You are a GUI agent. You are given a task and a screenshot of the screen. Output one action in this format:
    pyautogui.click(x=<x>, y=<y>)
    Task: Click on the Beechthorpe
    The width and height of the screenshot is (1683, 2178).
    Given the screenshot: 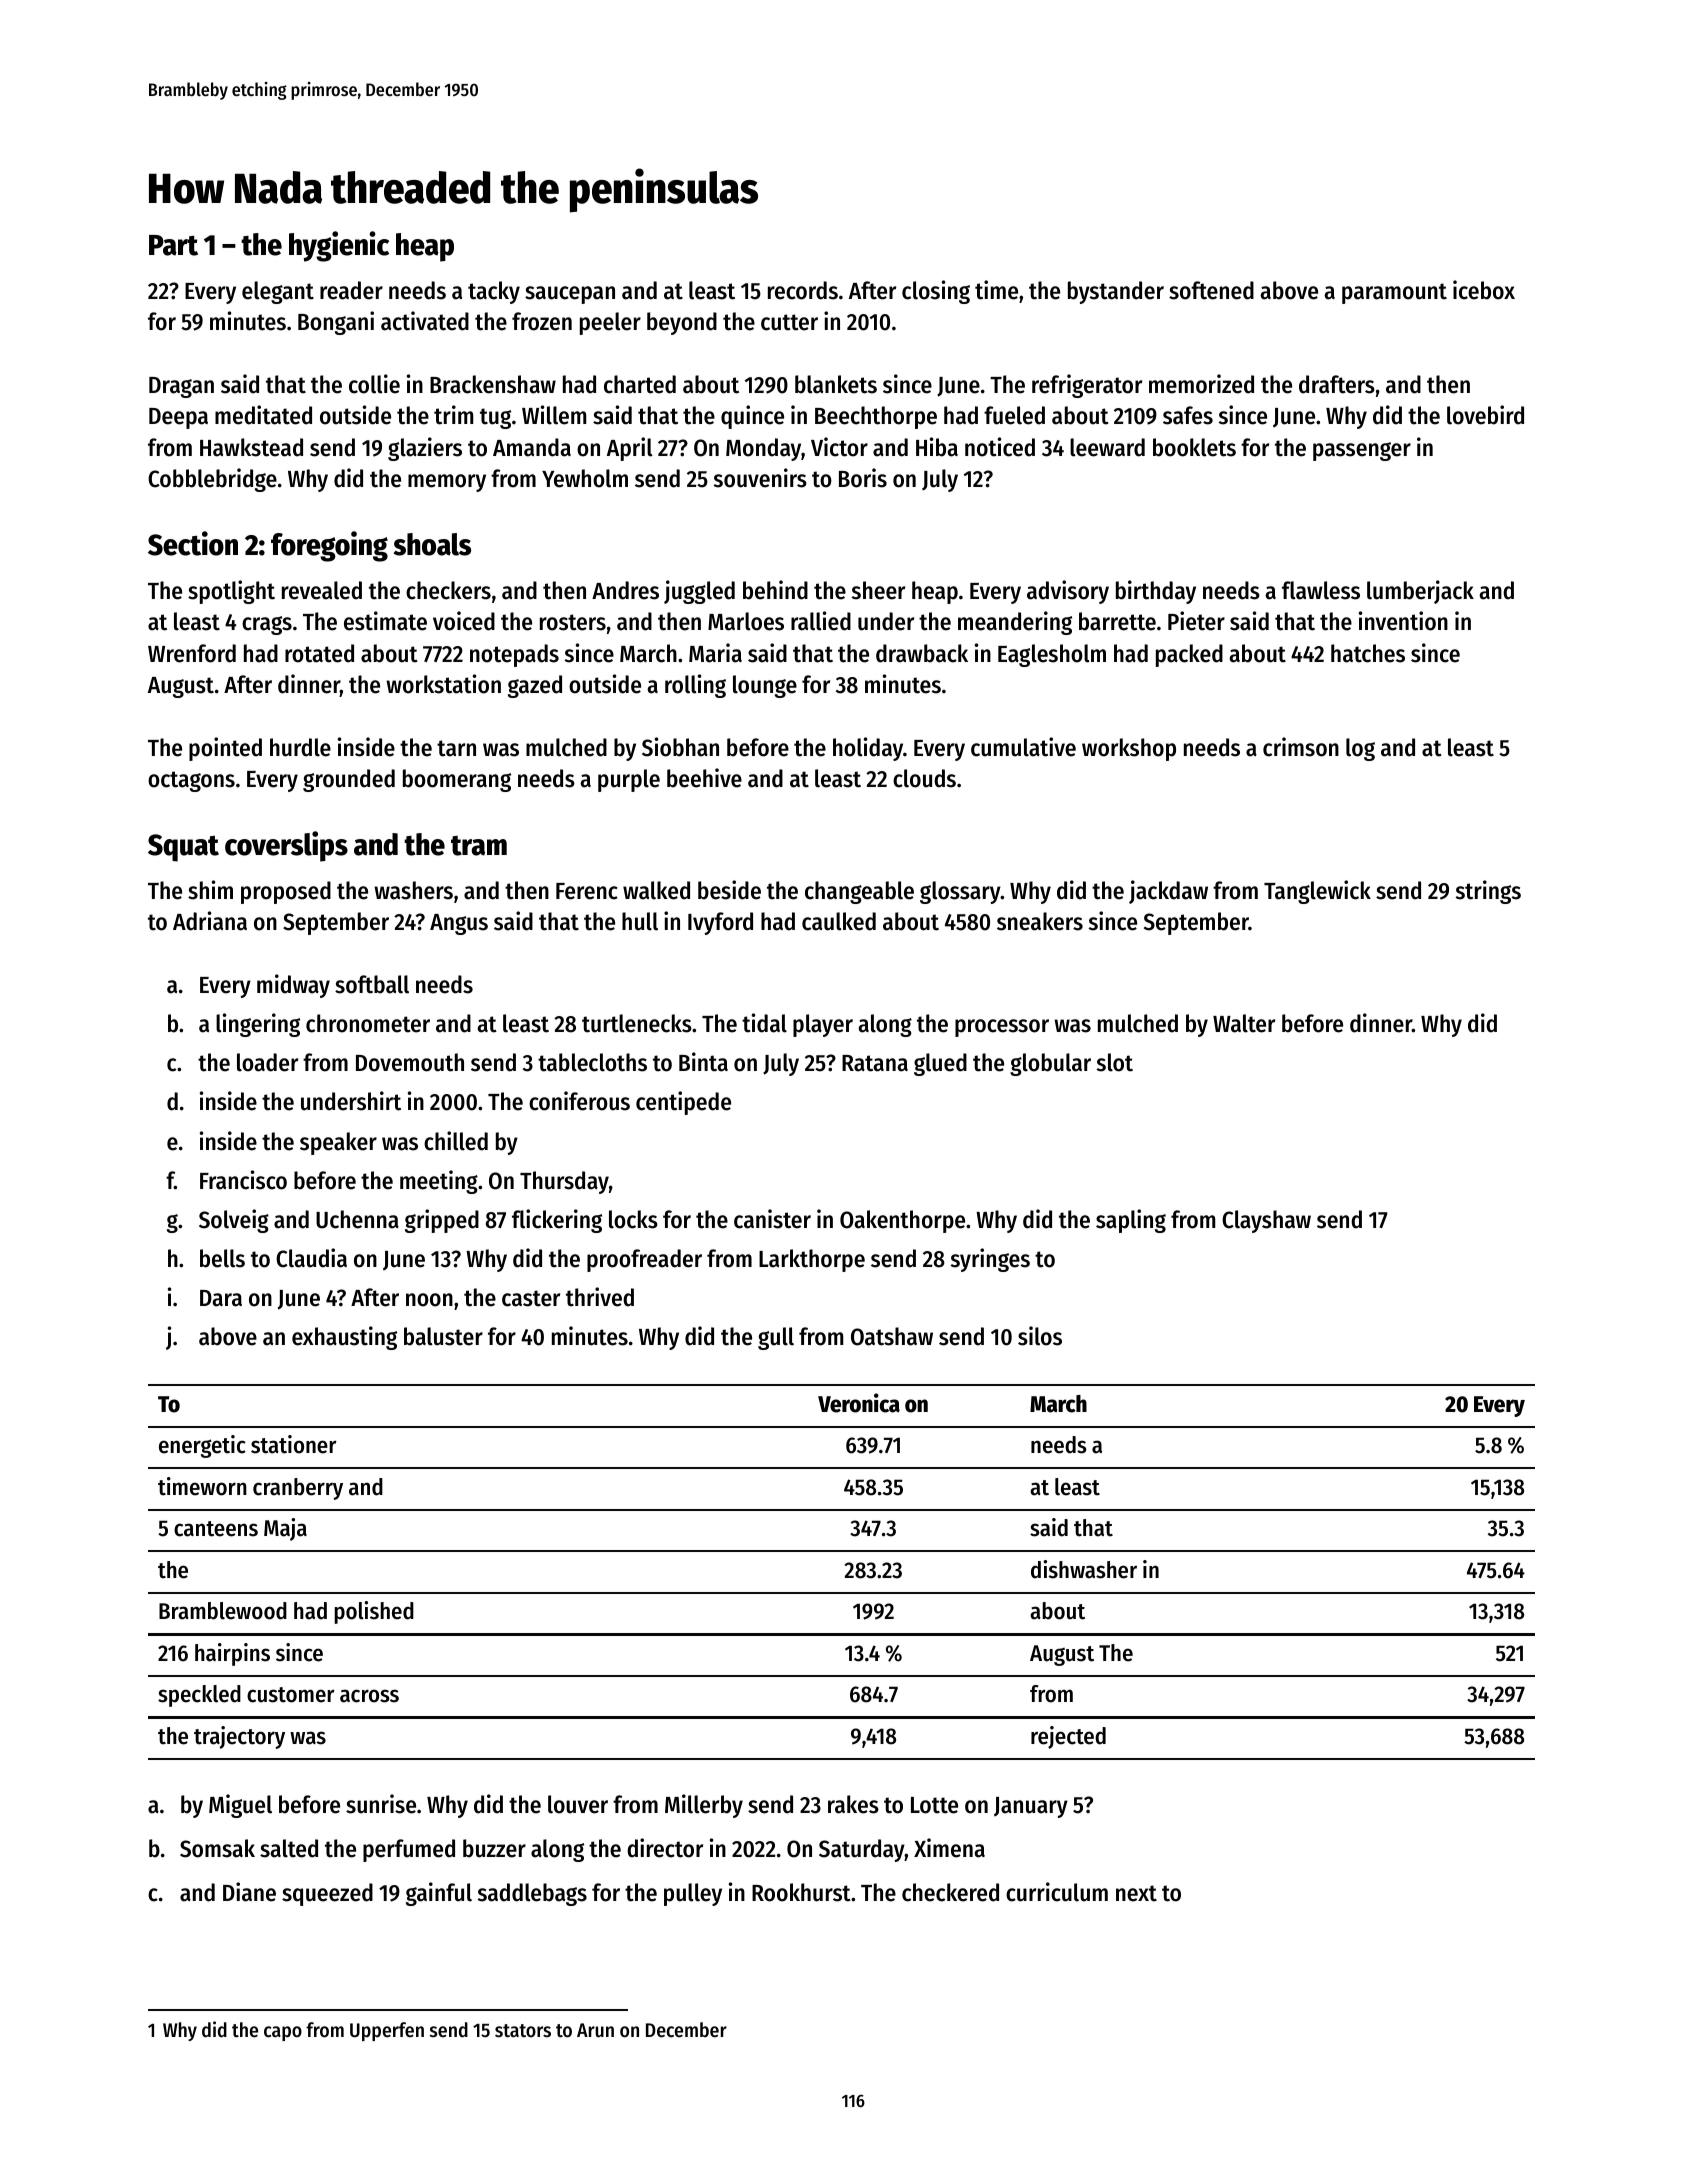 What is the action you would take?
    pyautogui.click(x=876, y=417)
